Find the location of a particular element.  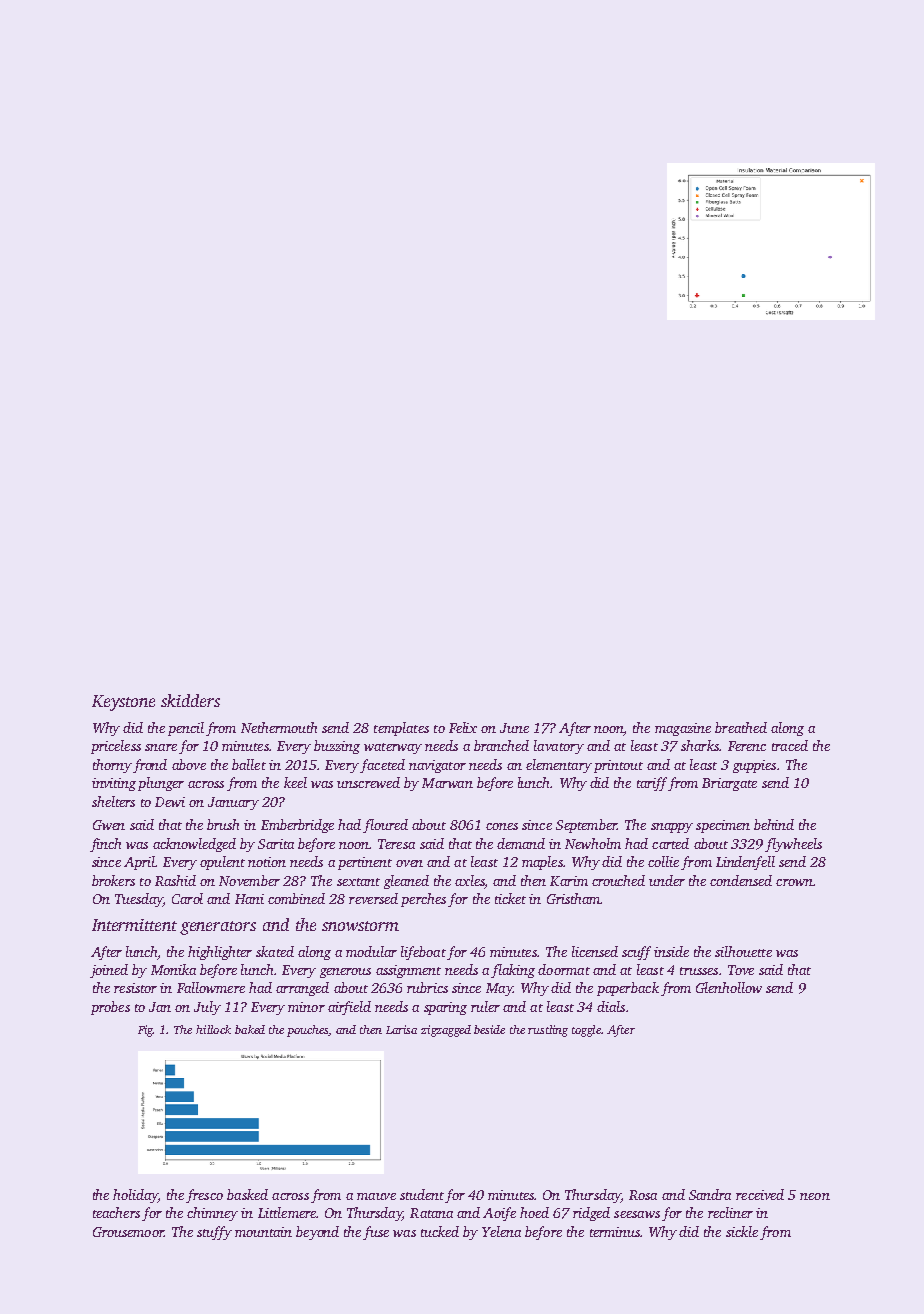

Aoife is located at coordinates (499, 1214).
